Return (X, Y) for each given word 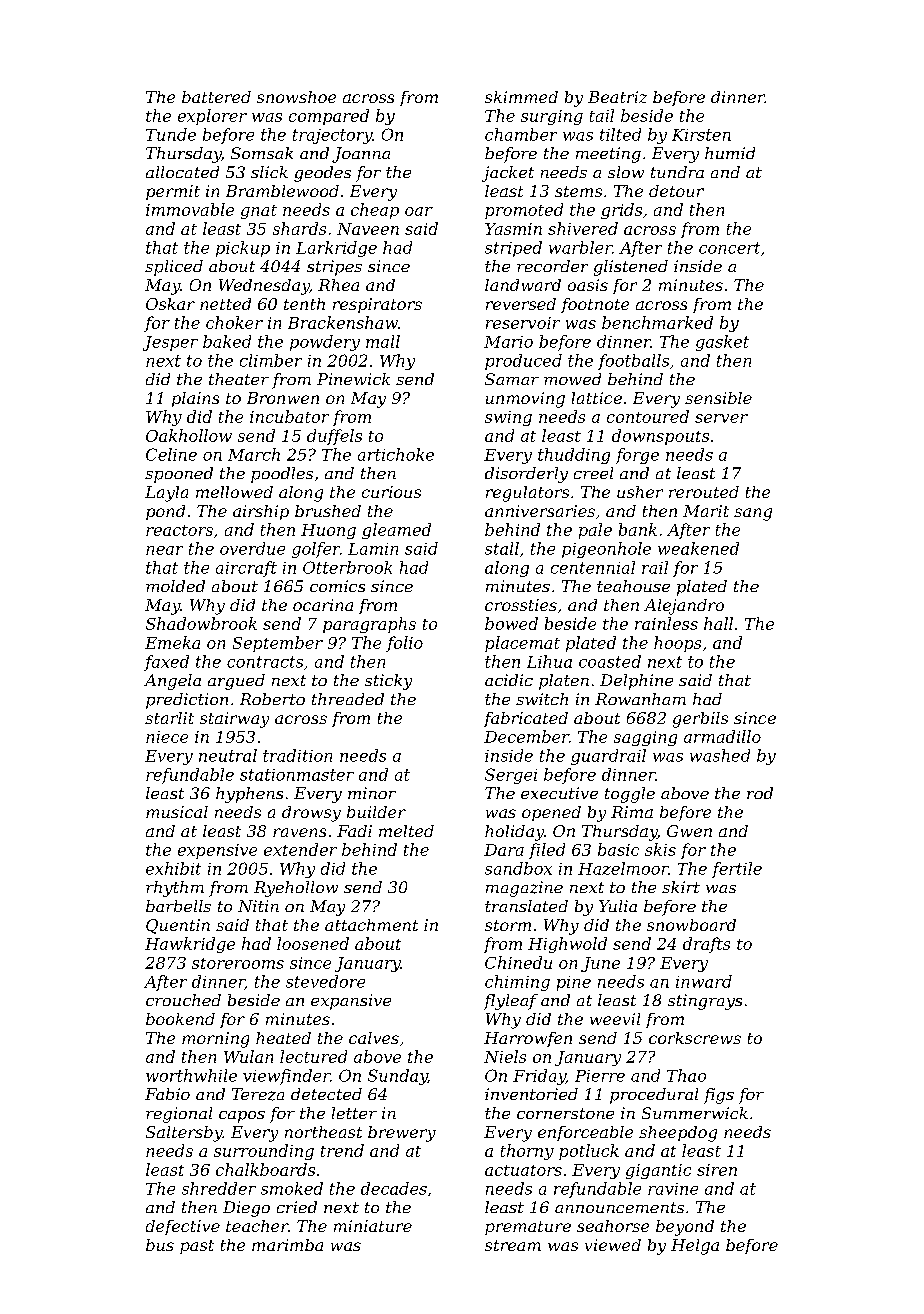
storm (508, 925)
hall (718, 623)
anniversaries (540, 511)
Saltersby (184, 1134)
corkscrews (695, 1038)
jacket (508, 174)
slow (626, 172)
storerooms (238, 963)
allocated (182, 172)
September (278, 644)
